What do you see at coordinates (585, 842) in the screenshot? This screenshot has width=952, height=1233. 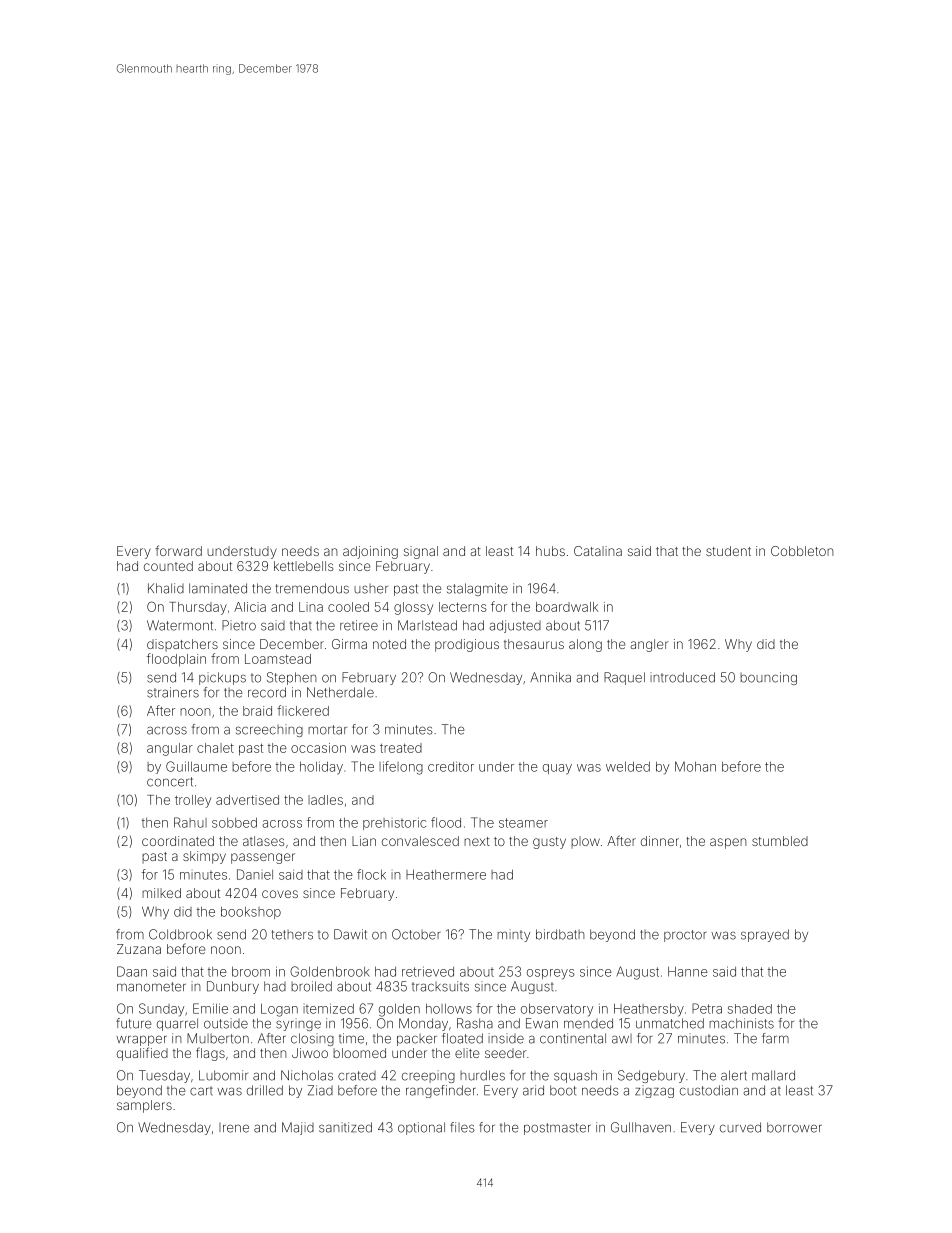 I see `plow` at bounding box center [585, 842].
